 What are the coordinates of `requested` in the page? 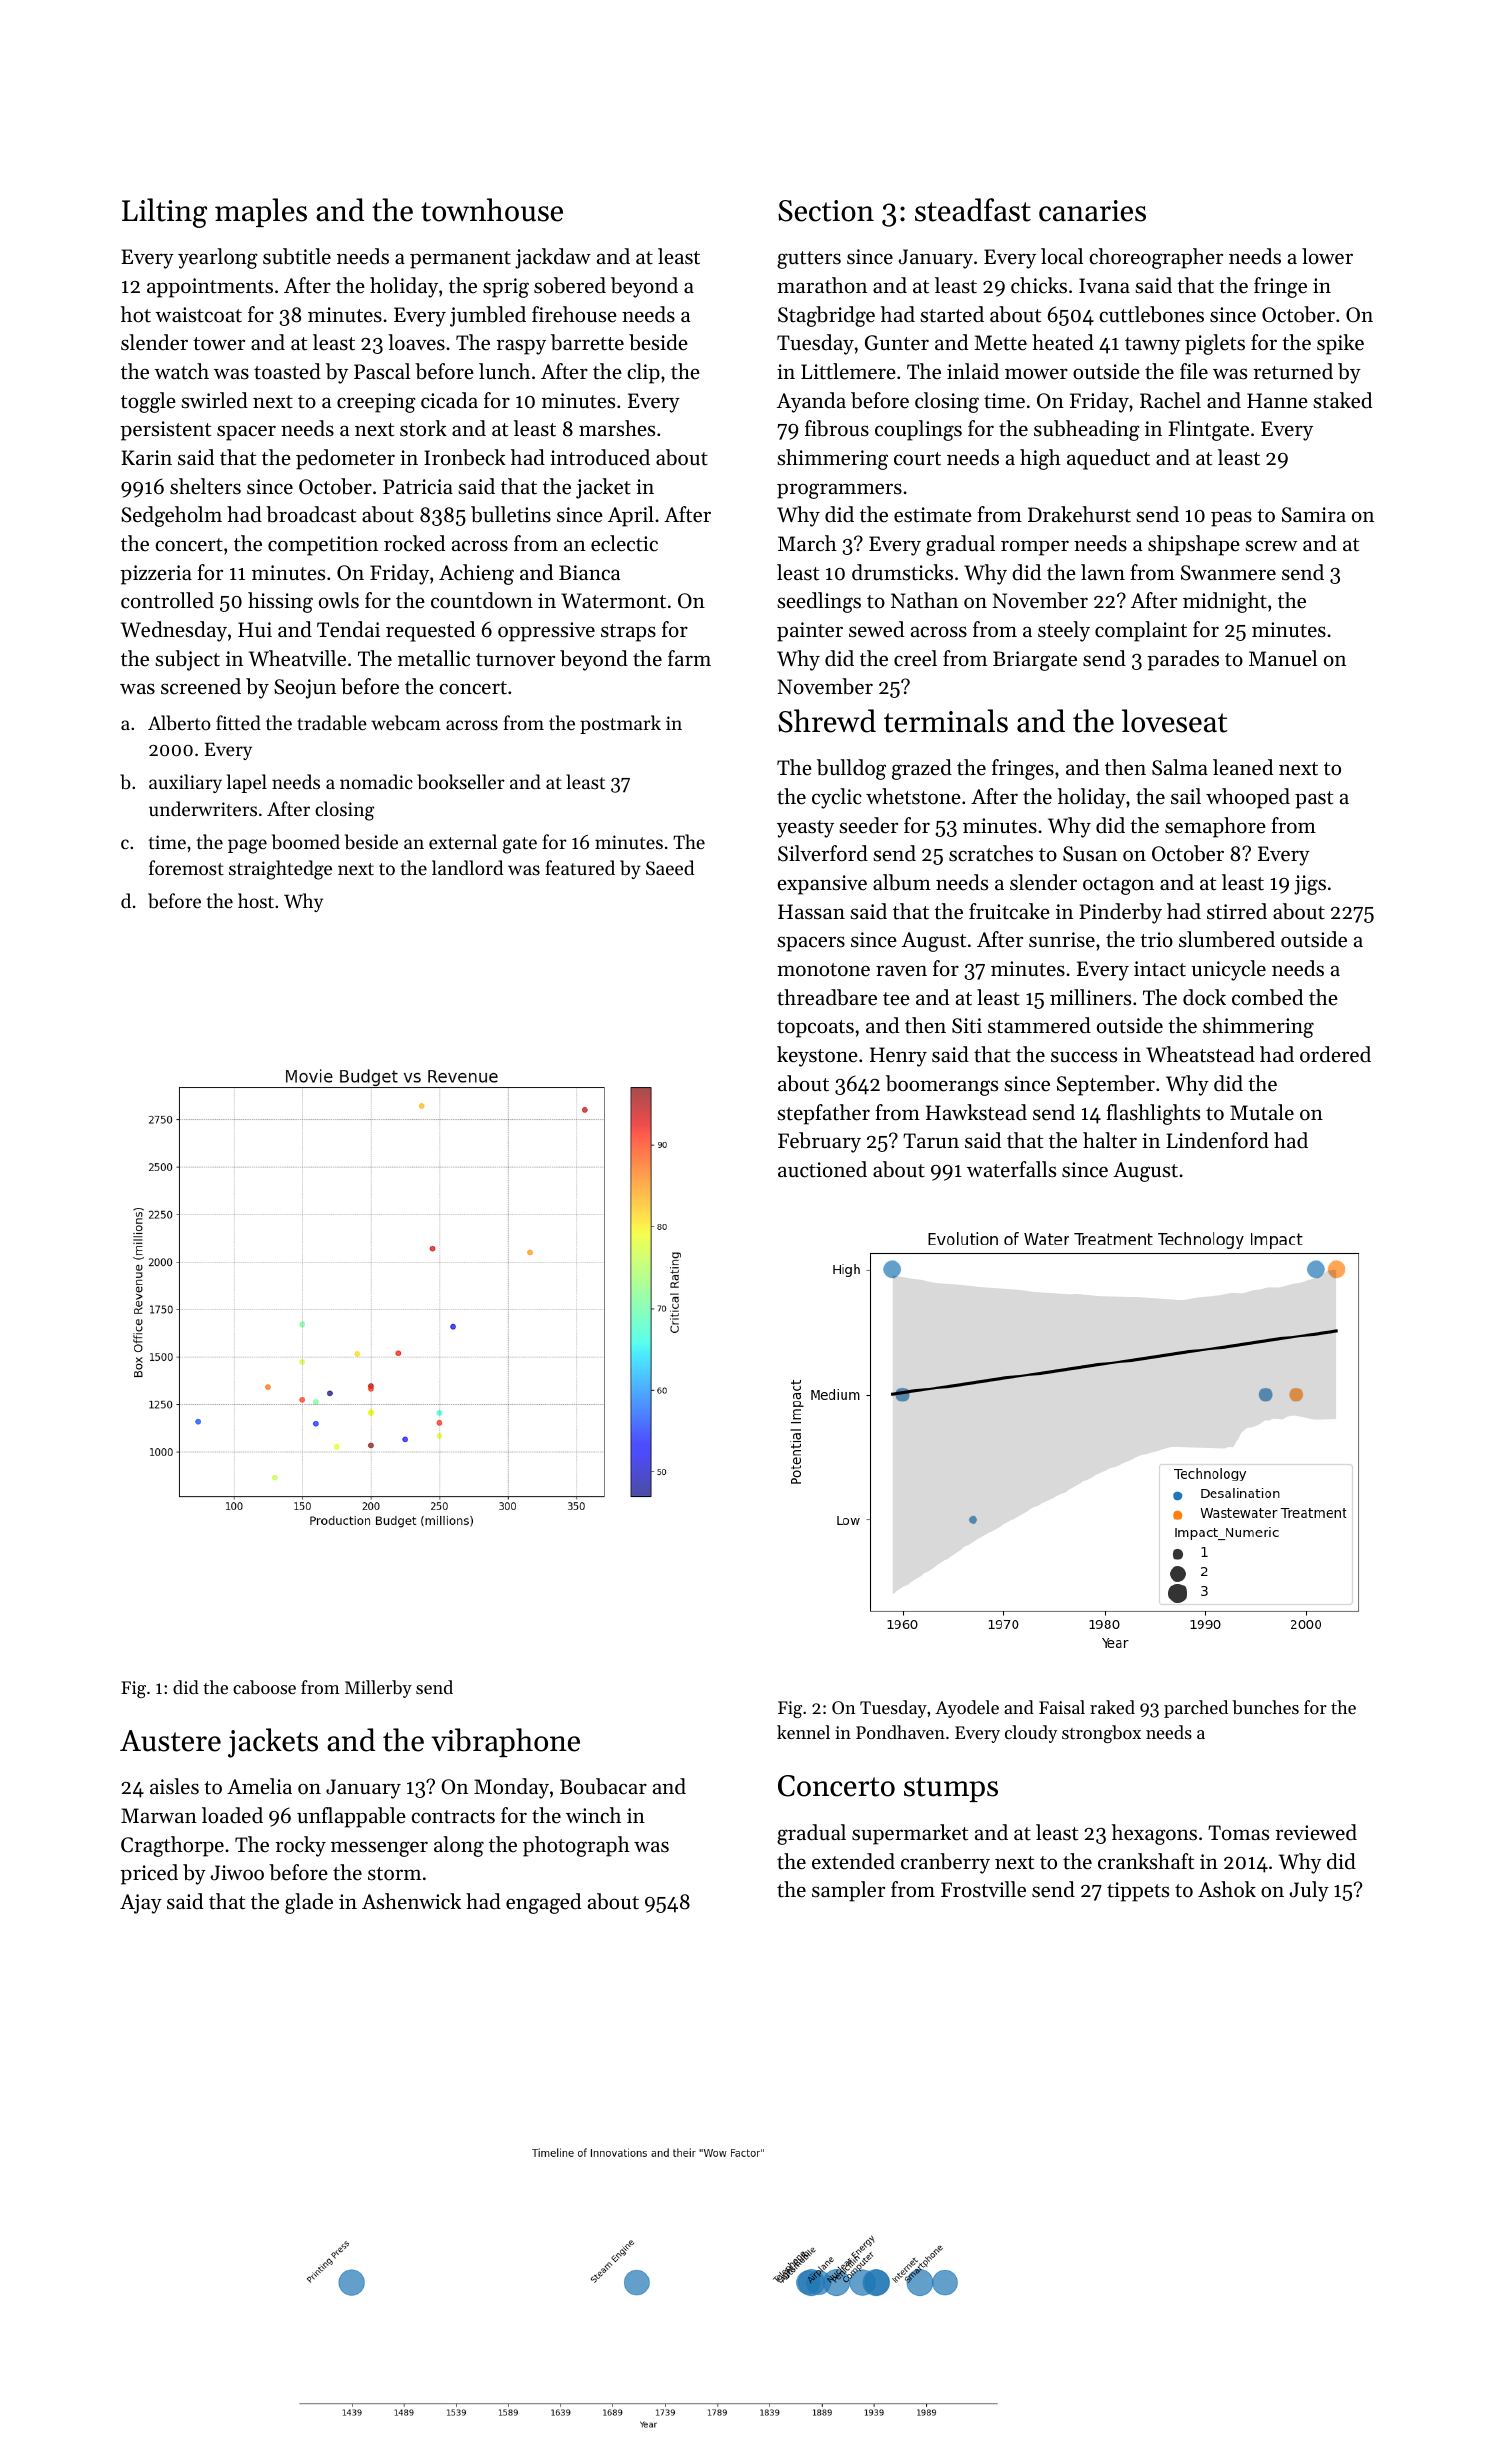 It's located at (430, 631).
